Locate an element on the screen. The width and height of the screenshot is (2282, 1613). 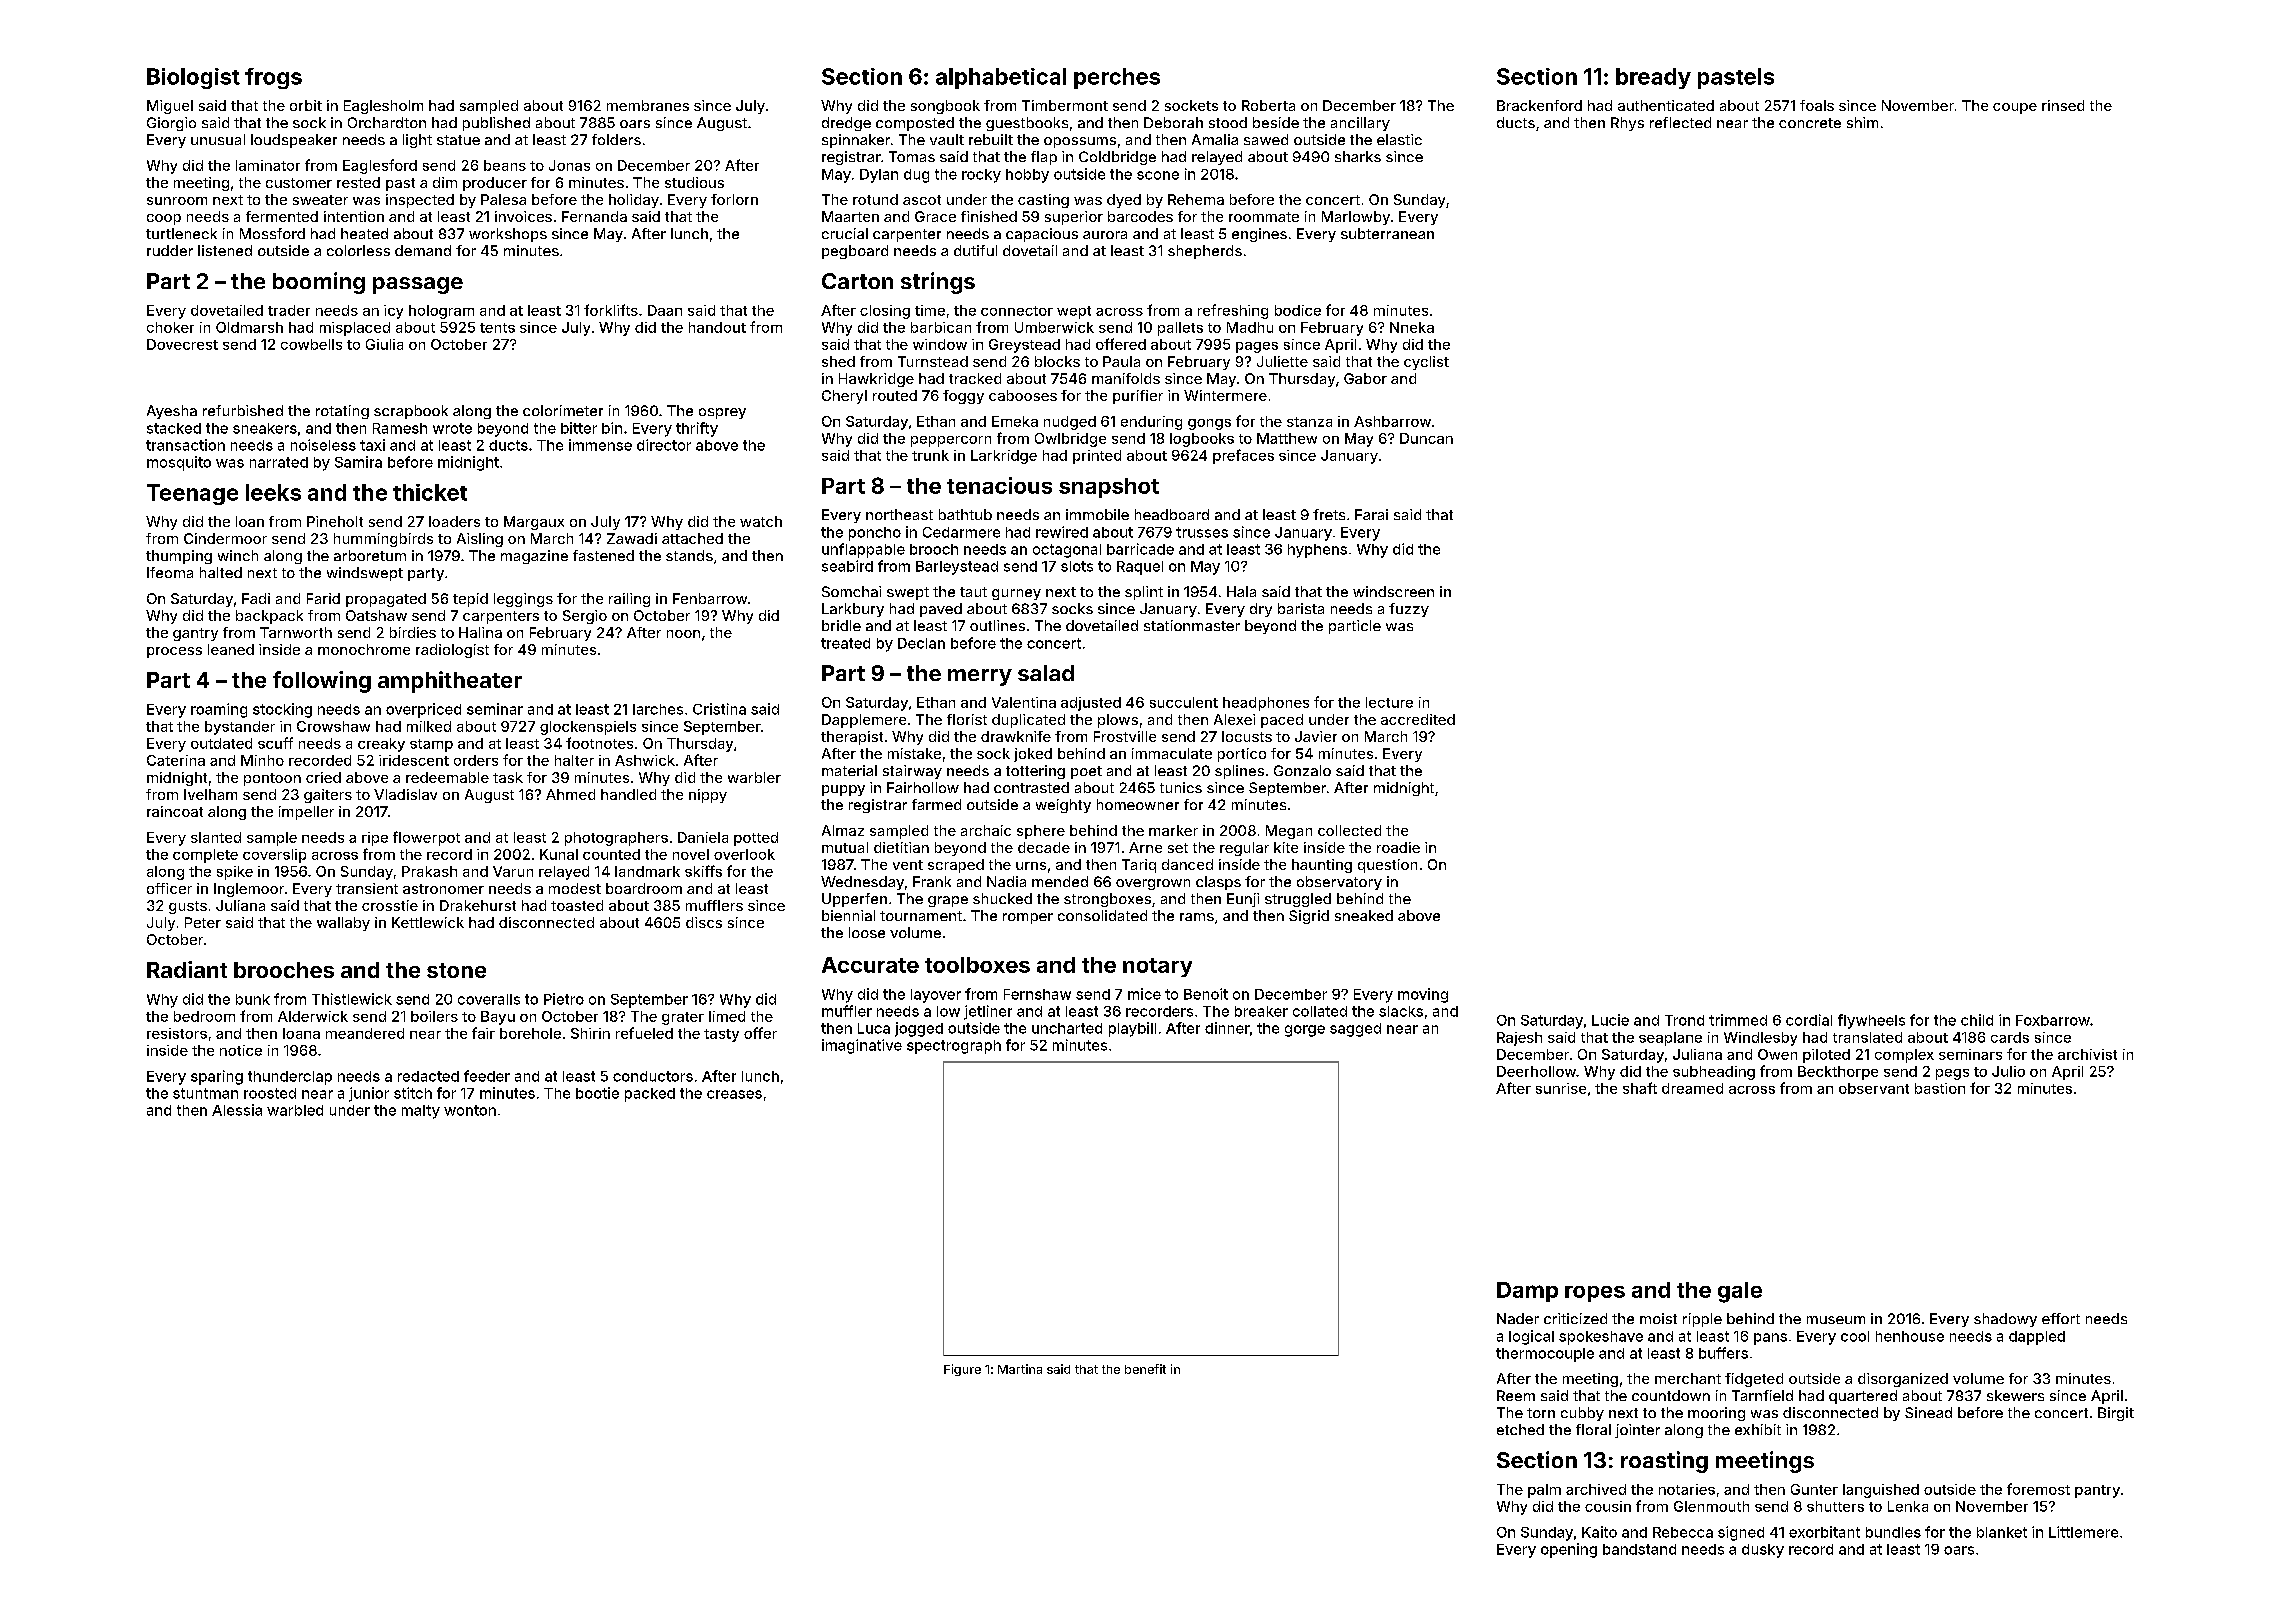
alphabetical is located at coordinates (1001, 78).
